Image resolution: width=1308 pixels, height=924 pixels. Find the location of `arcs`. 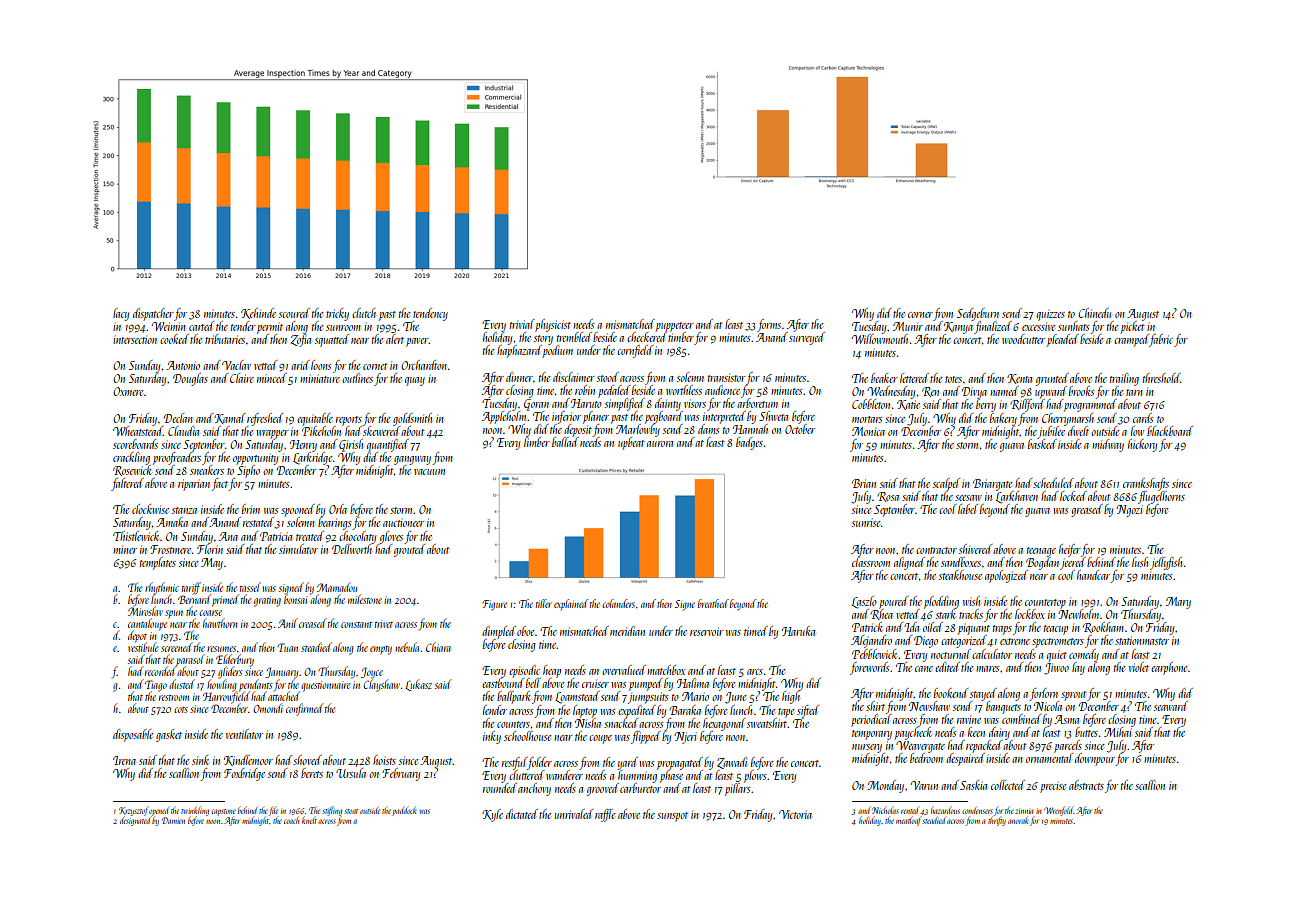

arcs is located at coordinates (755, 672).
